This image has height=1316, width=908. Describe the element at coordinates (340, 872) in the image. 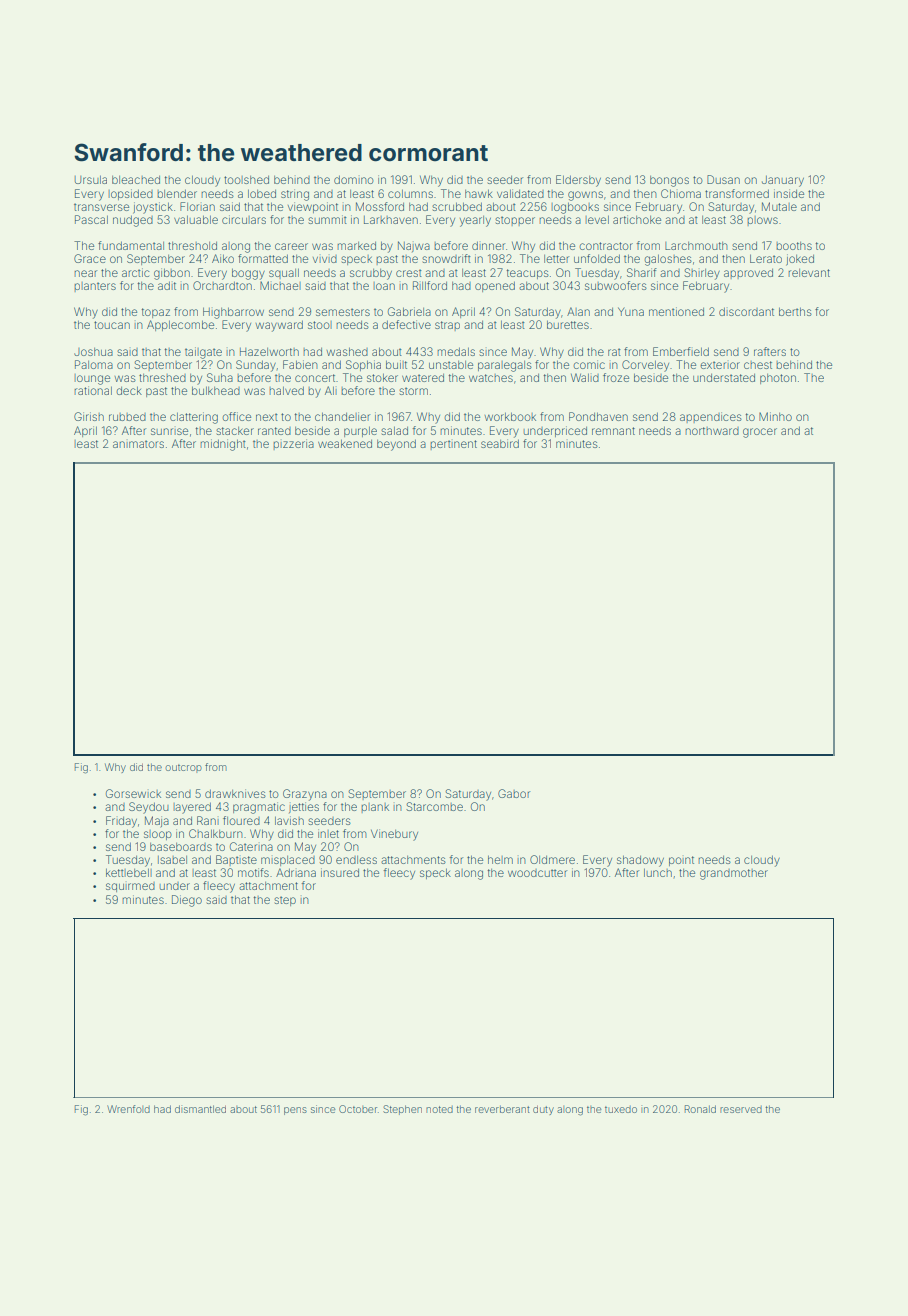

I see `insured` at that location.
